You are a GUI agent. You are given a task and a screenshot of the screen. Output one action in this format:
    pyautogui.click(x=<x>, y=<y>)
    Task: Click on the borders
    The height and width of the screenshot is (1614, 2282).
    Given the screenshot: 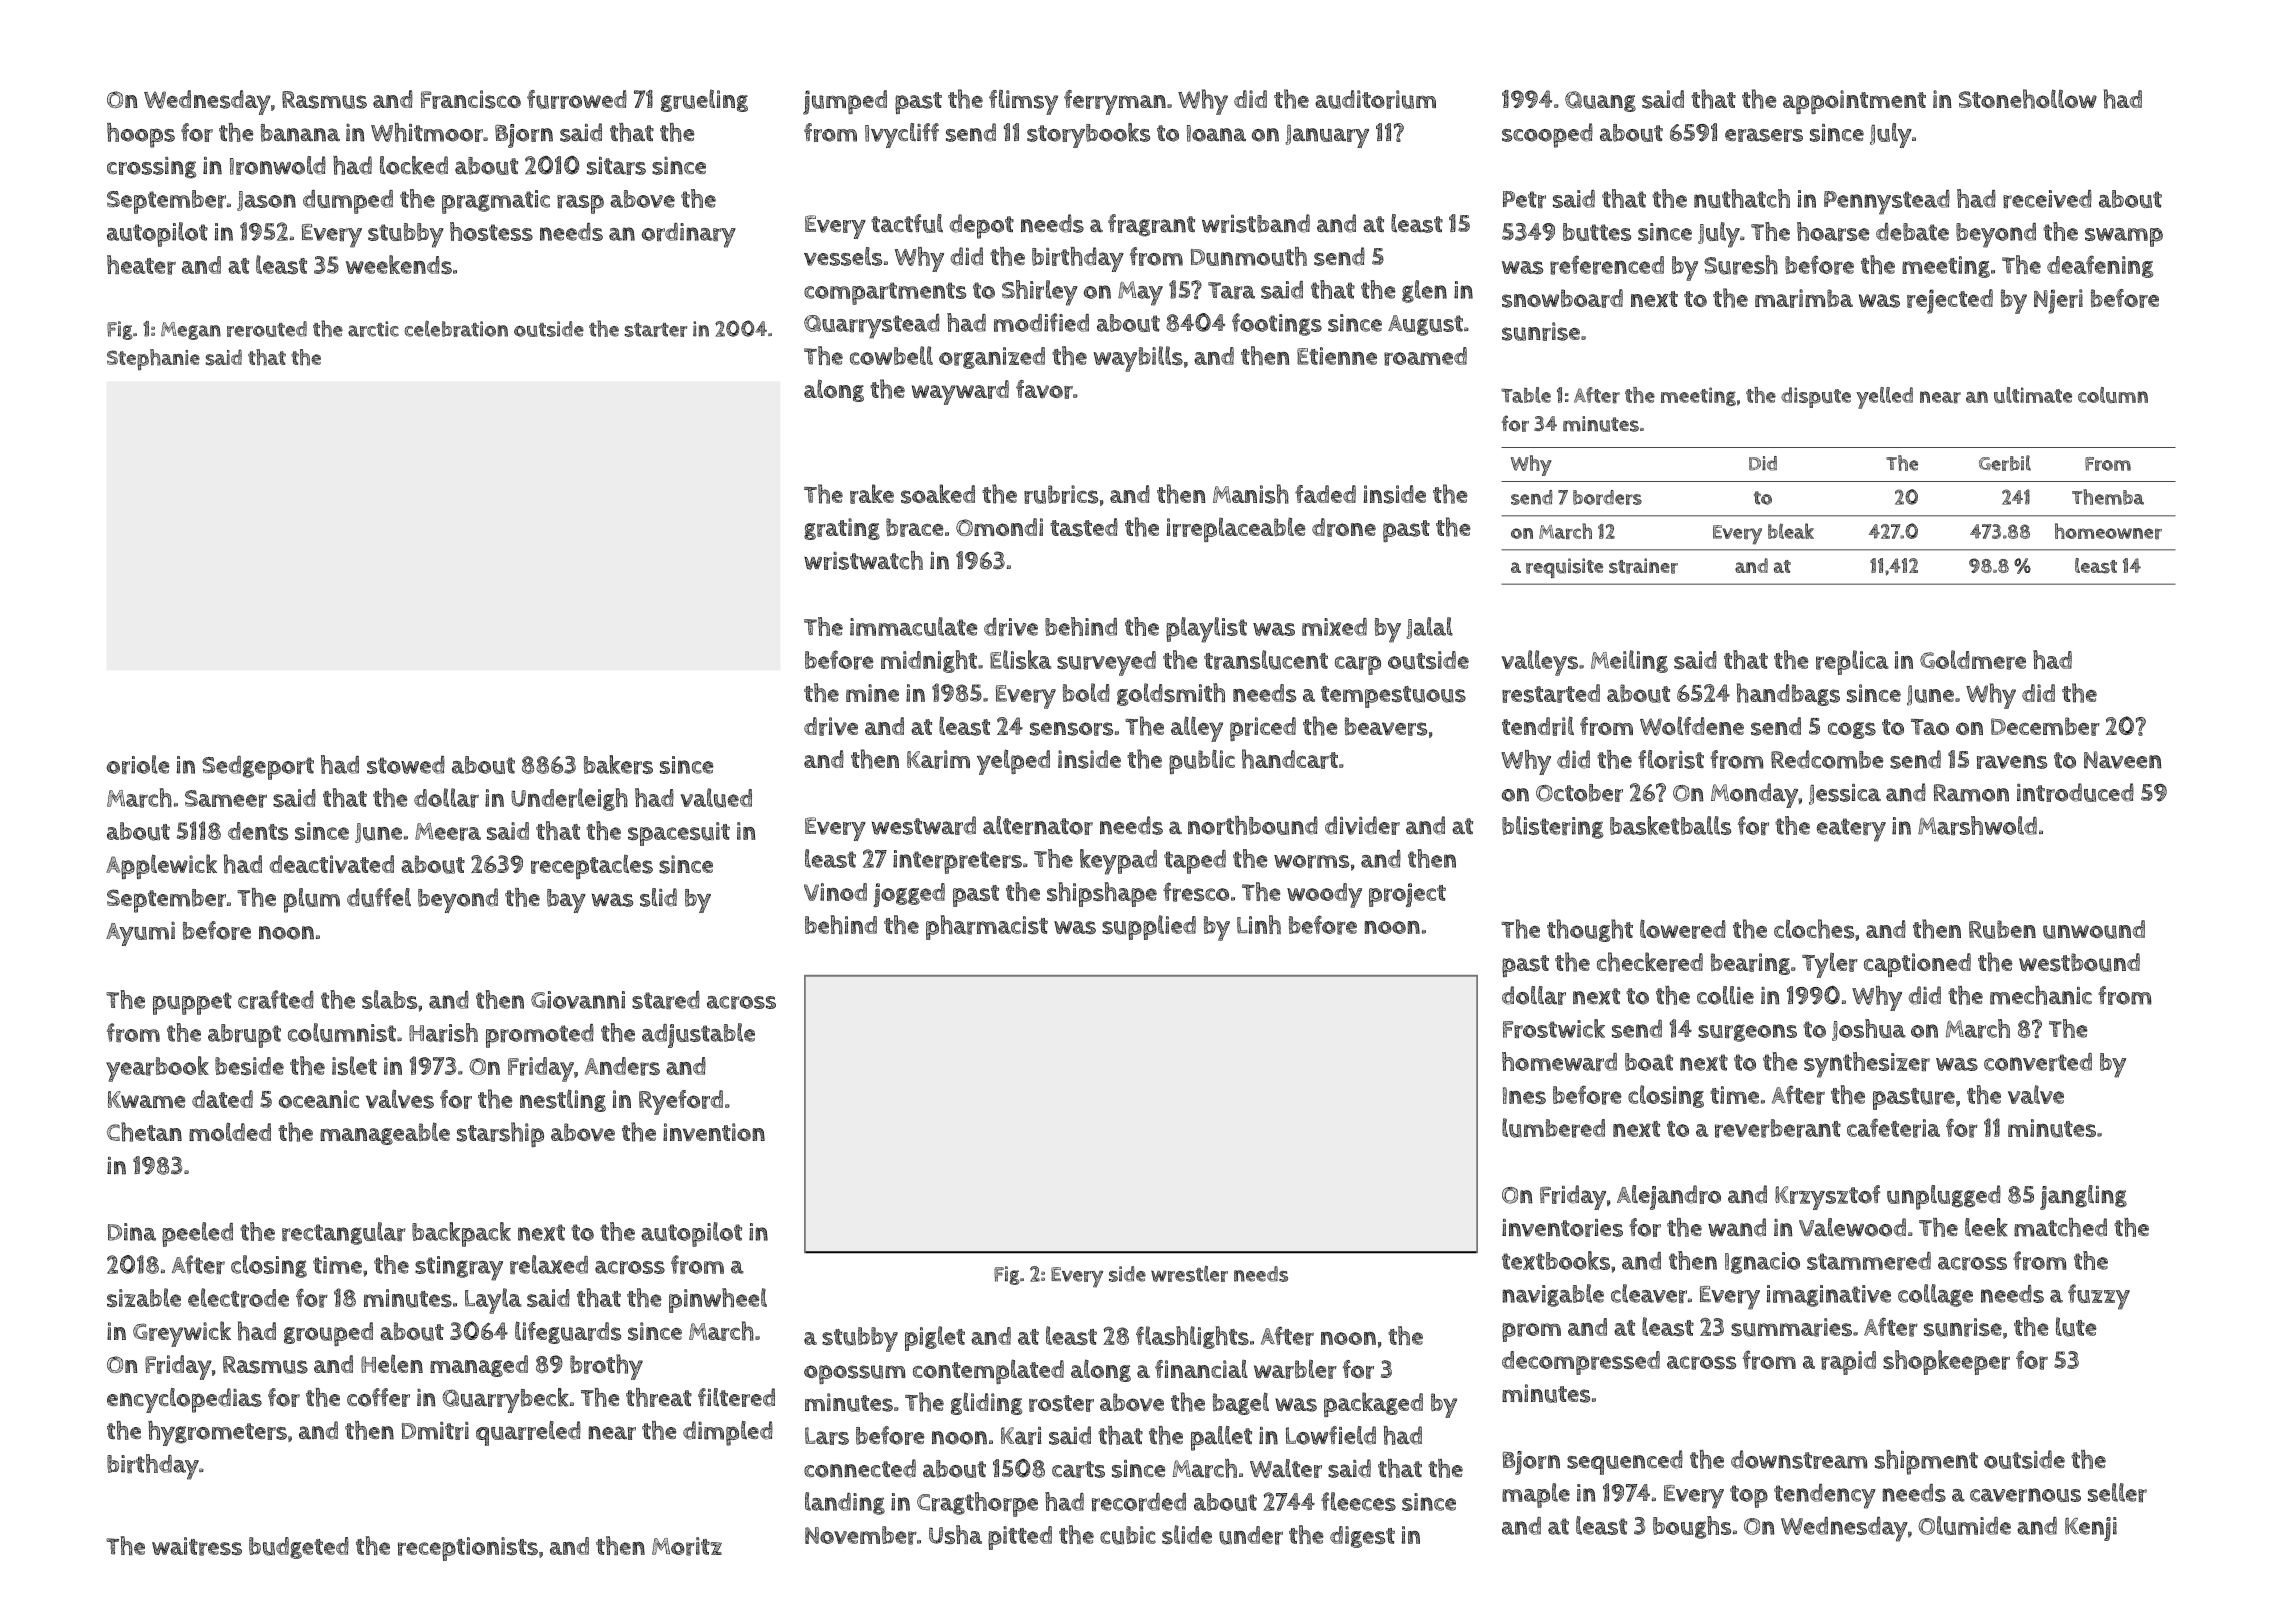 What is the action you would take?
    pyautogui.click(x=1607, y=497)
